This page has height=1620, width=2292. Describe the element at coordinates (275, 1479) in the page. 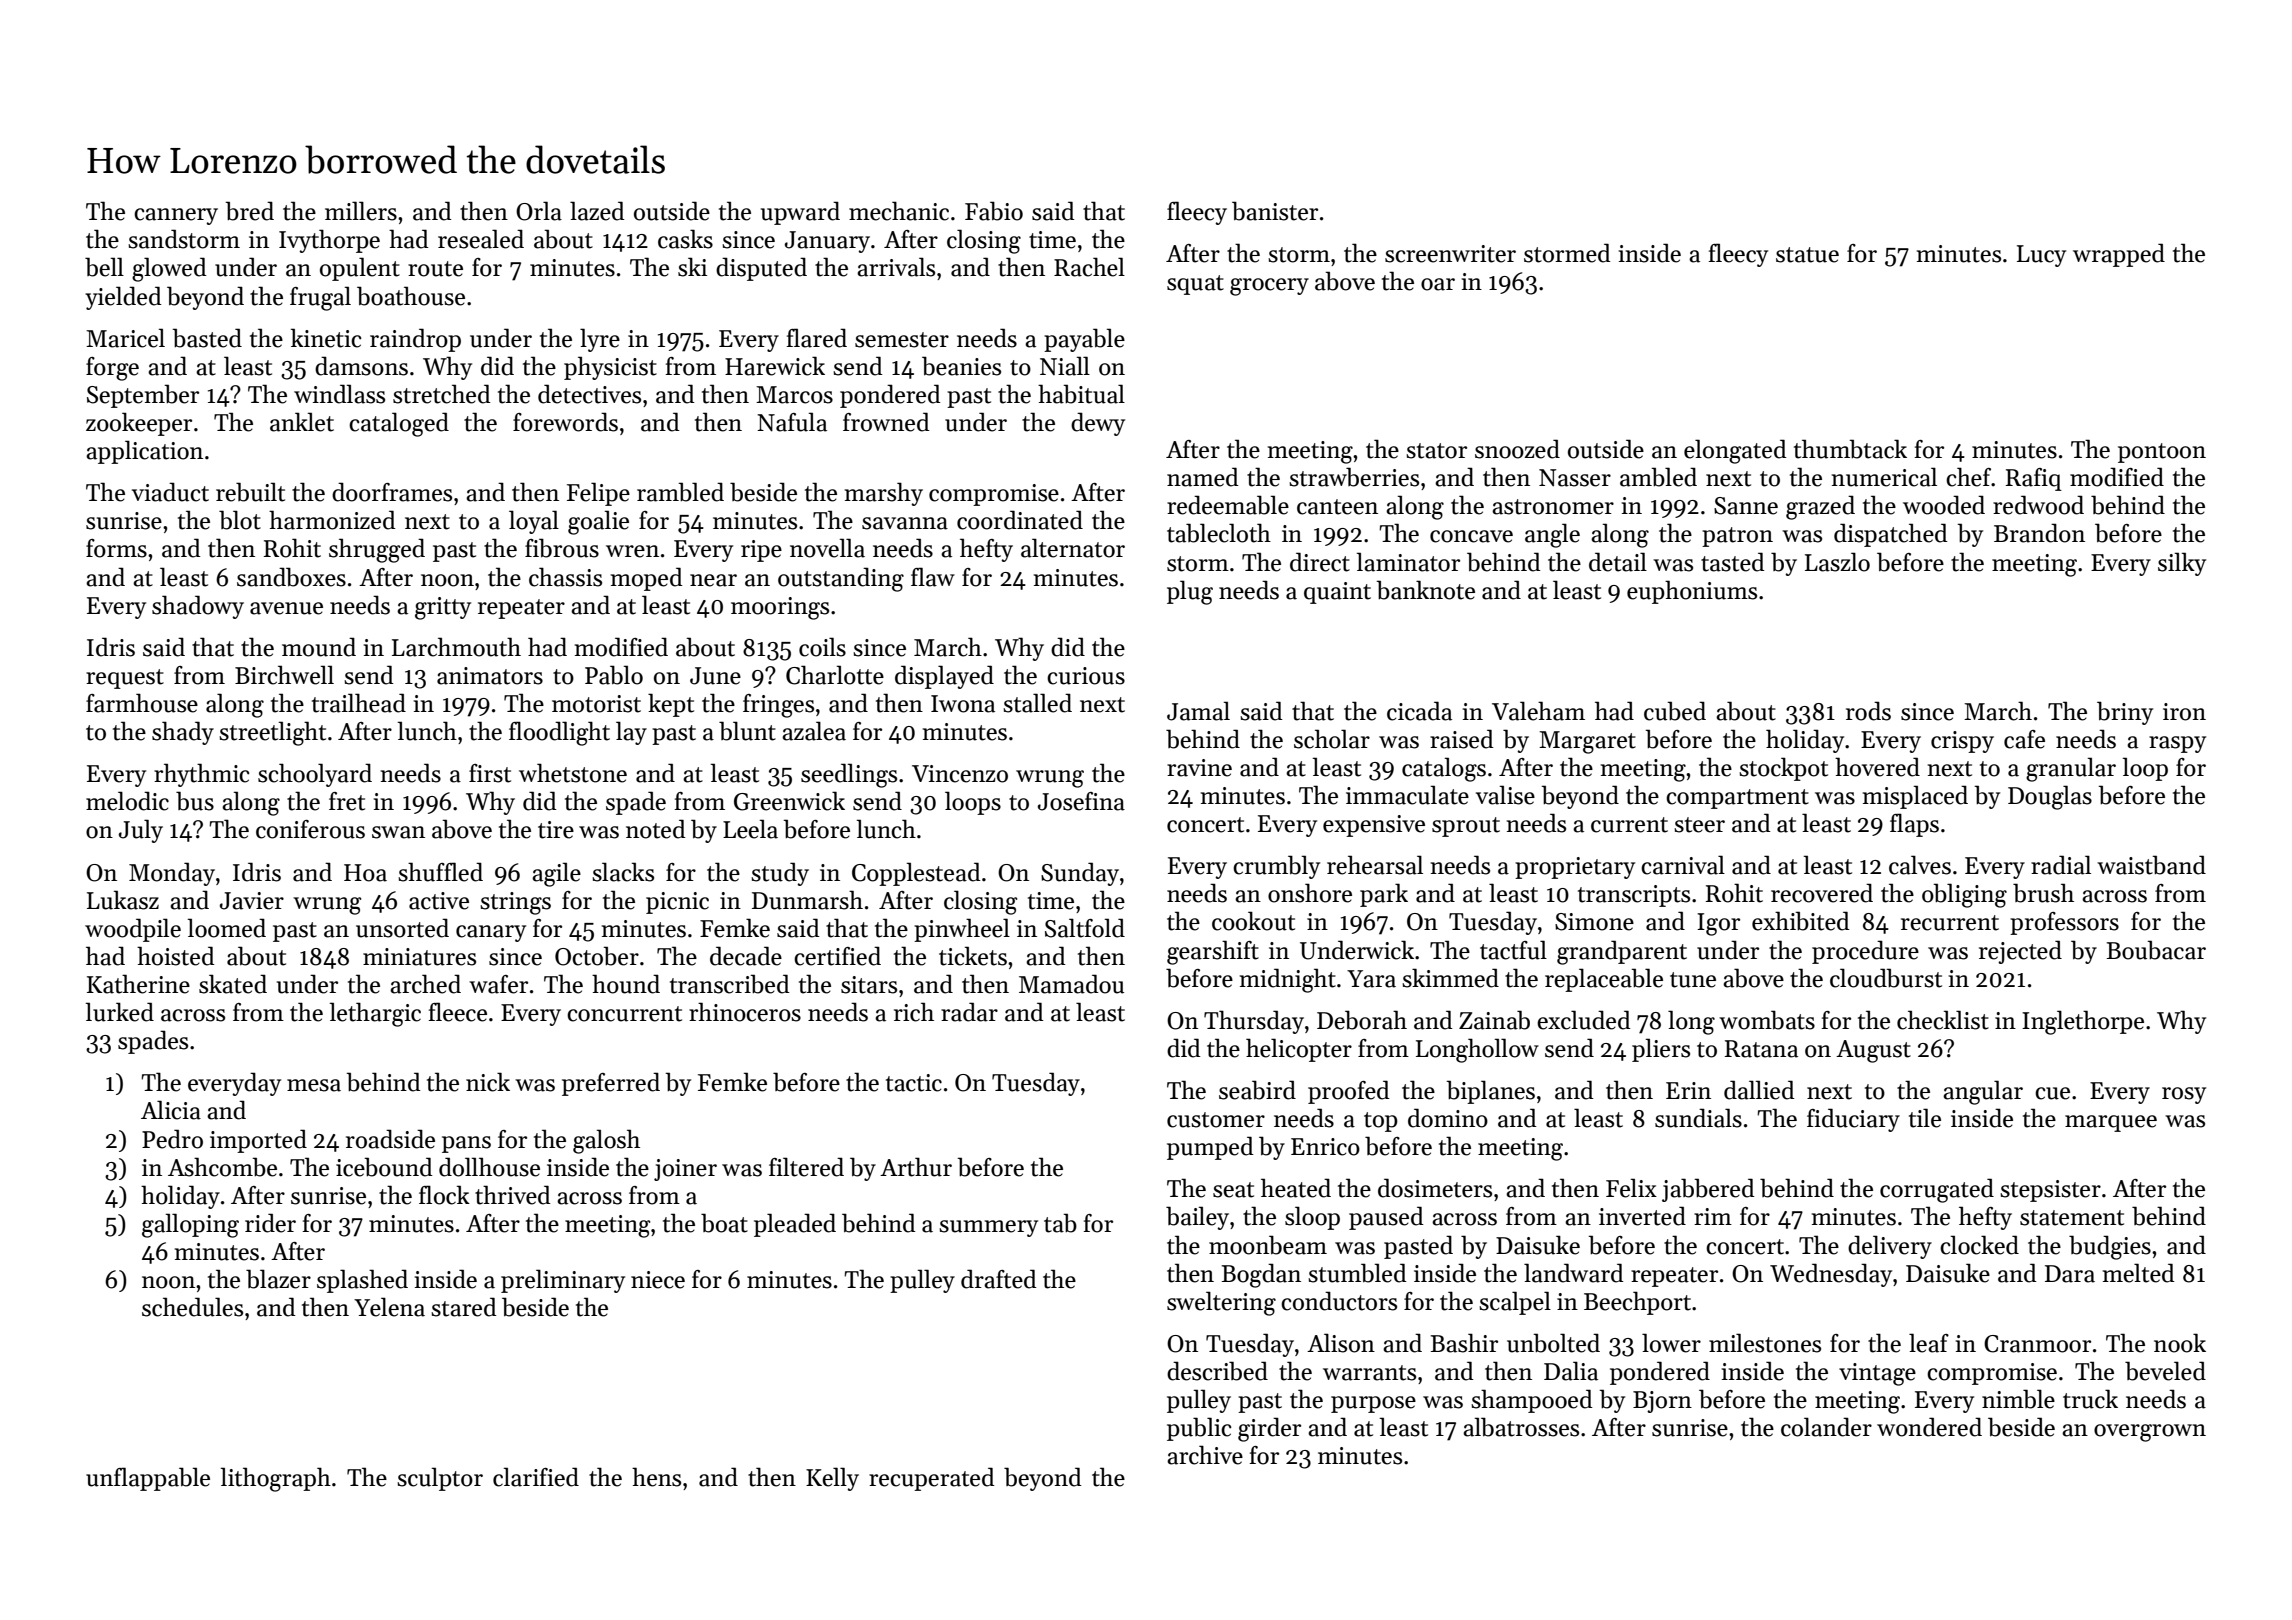

I see `lithograph` at that location.
